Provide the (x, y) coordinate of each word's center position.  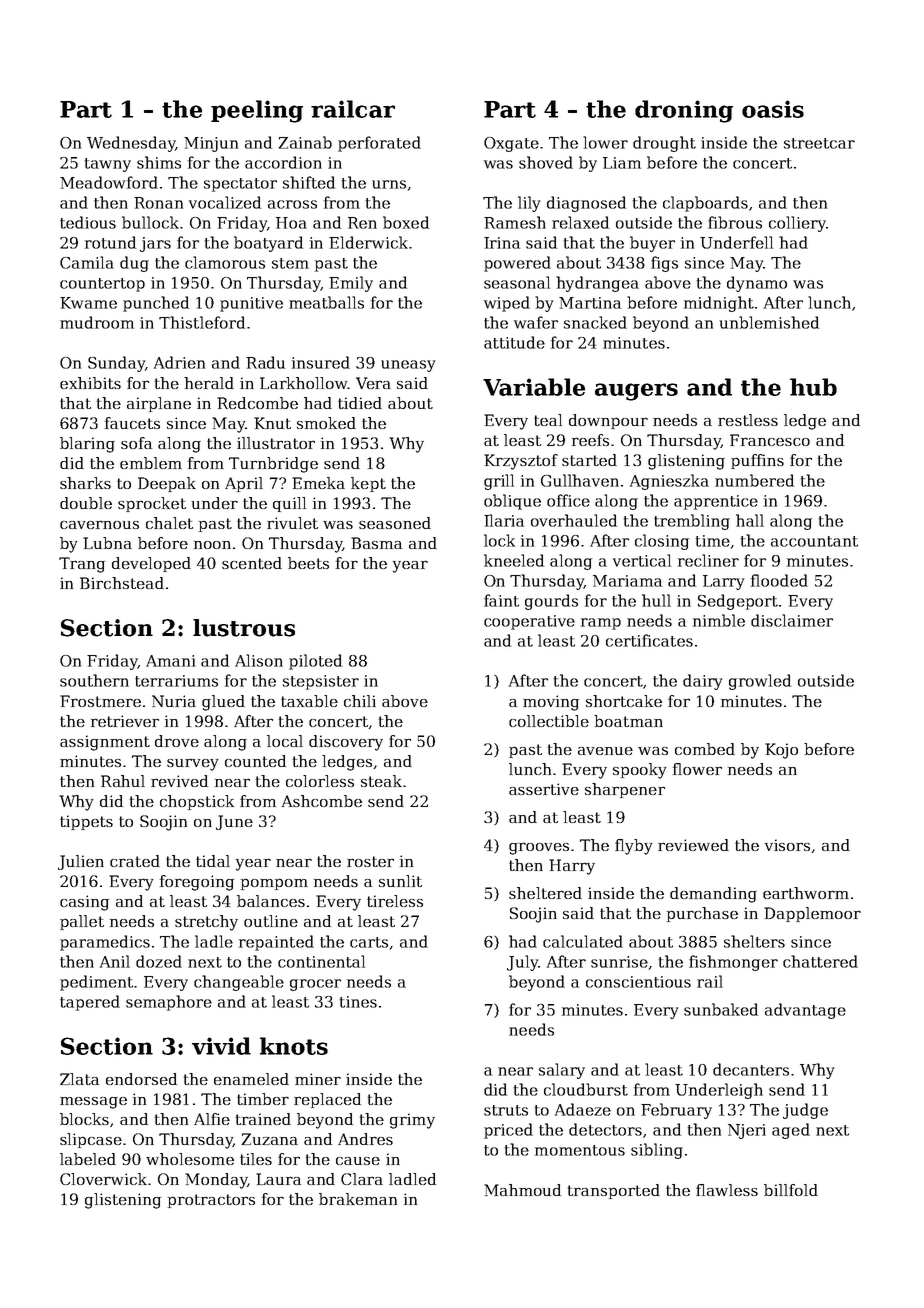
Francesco (770, 440)
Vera (373, 383)
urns (389, 184)
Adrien (179, 362)
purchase (702, 914)
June (234, 822)
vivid (221, 1046)
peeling (257, 111)
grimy (412, 1121)
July (522, 963)
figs (664, 264)
